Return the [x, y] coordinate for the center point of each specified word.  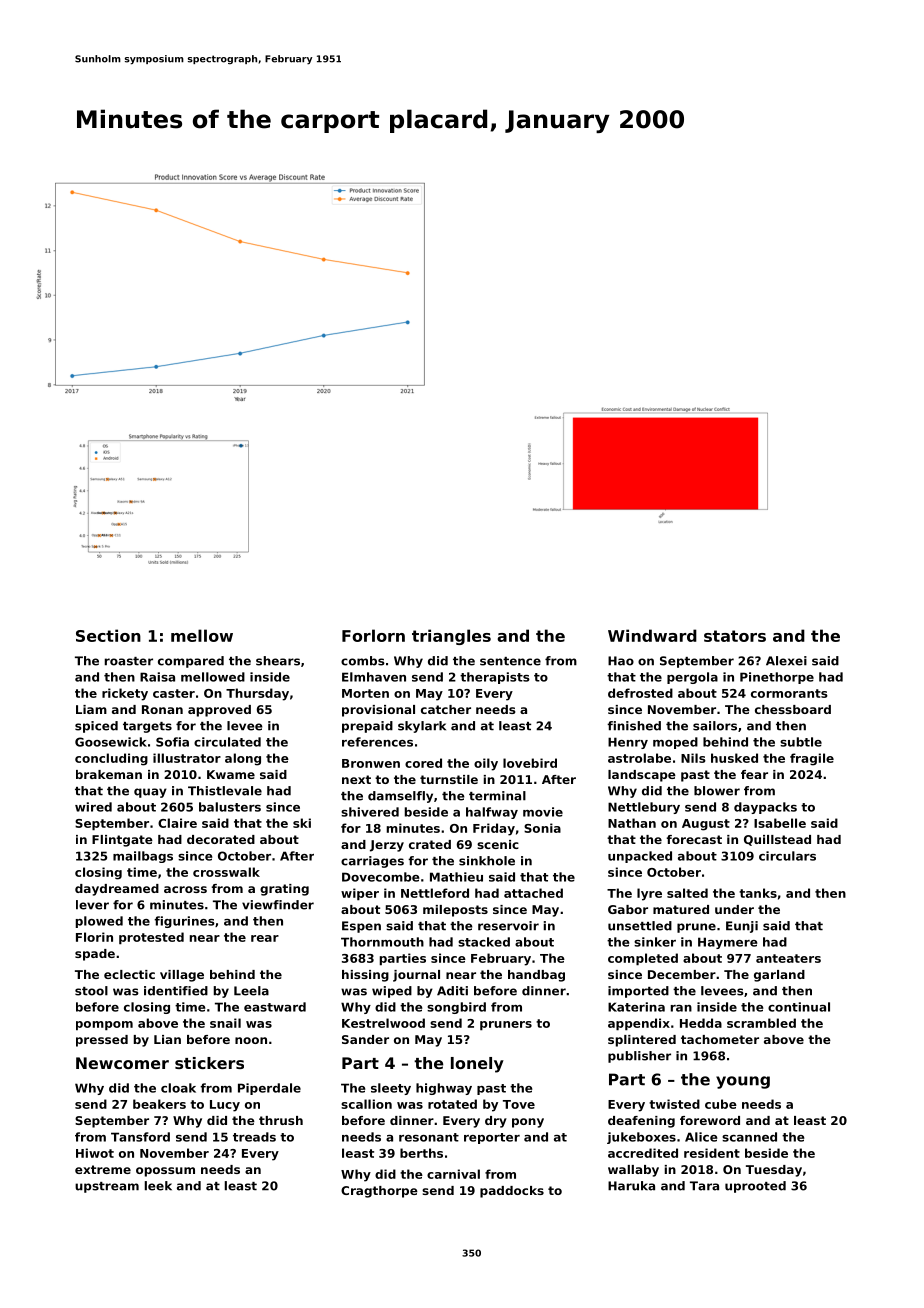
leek [158, 1186]
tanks [758, 893]
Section [108, 635]
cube [721, 1104]
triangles [451, 637]
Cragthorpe [379, 1192]
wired [93, 807]
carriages [372, 862]
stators [735, 636]
